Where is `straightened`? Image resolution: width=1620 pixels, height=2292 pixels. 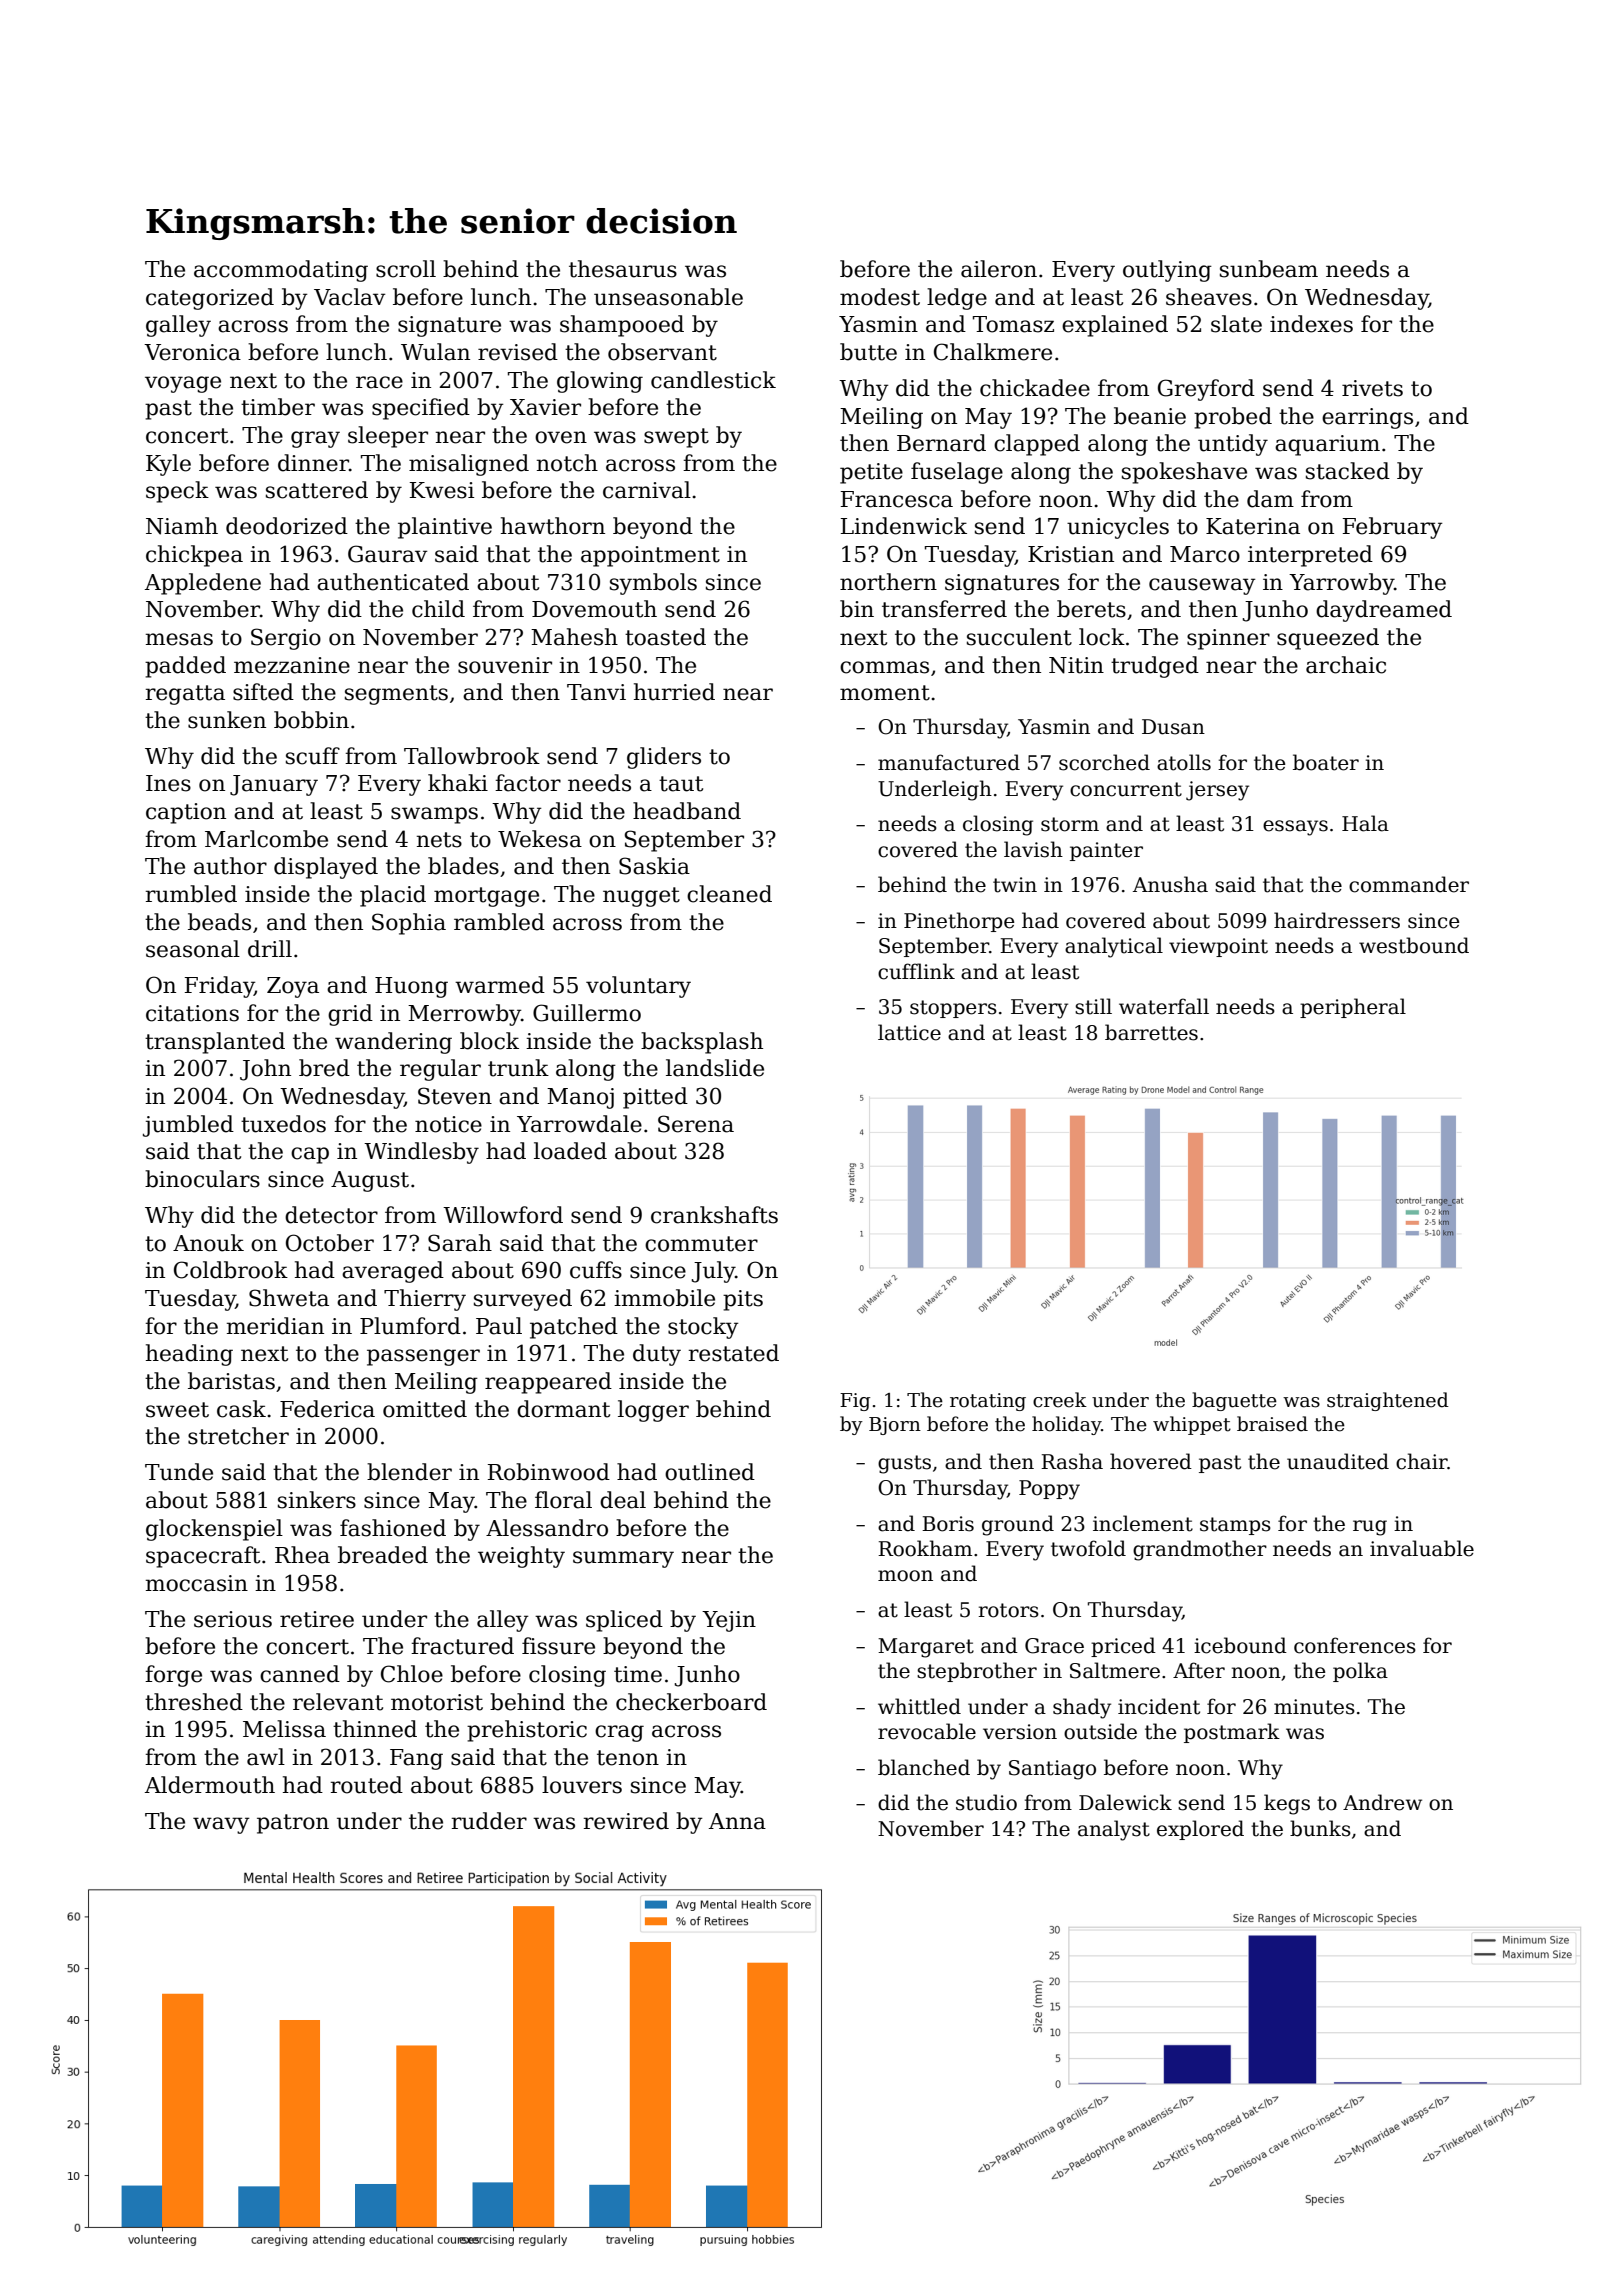
straightened is located at coordinates (1388, 1401).
